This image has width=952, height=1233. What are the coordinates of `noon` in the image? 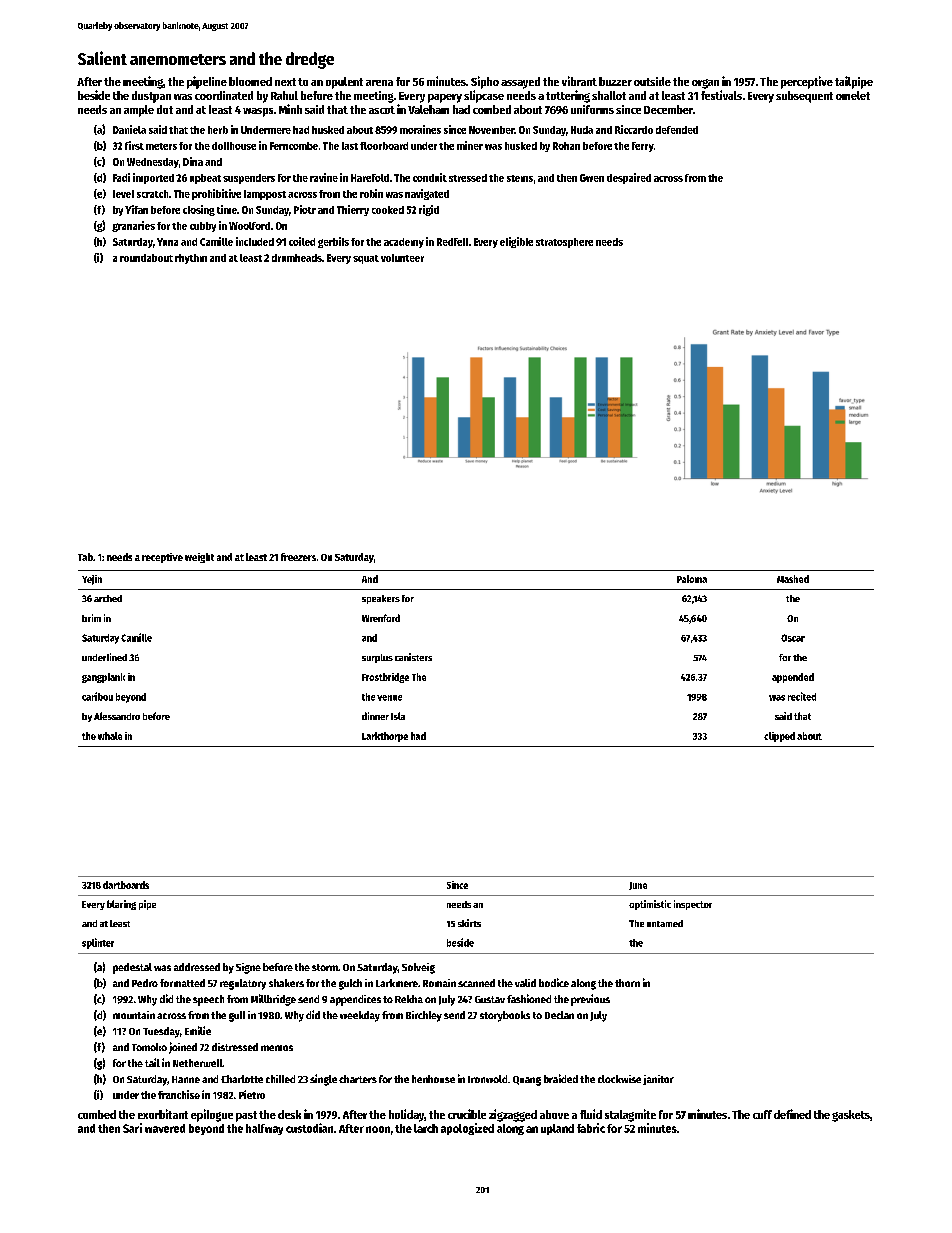 It's located at (378, 1129).
